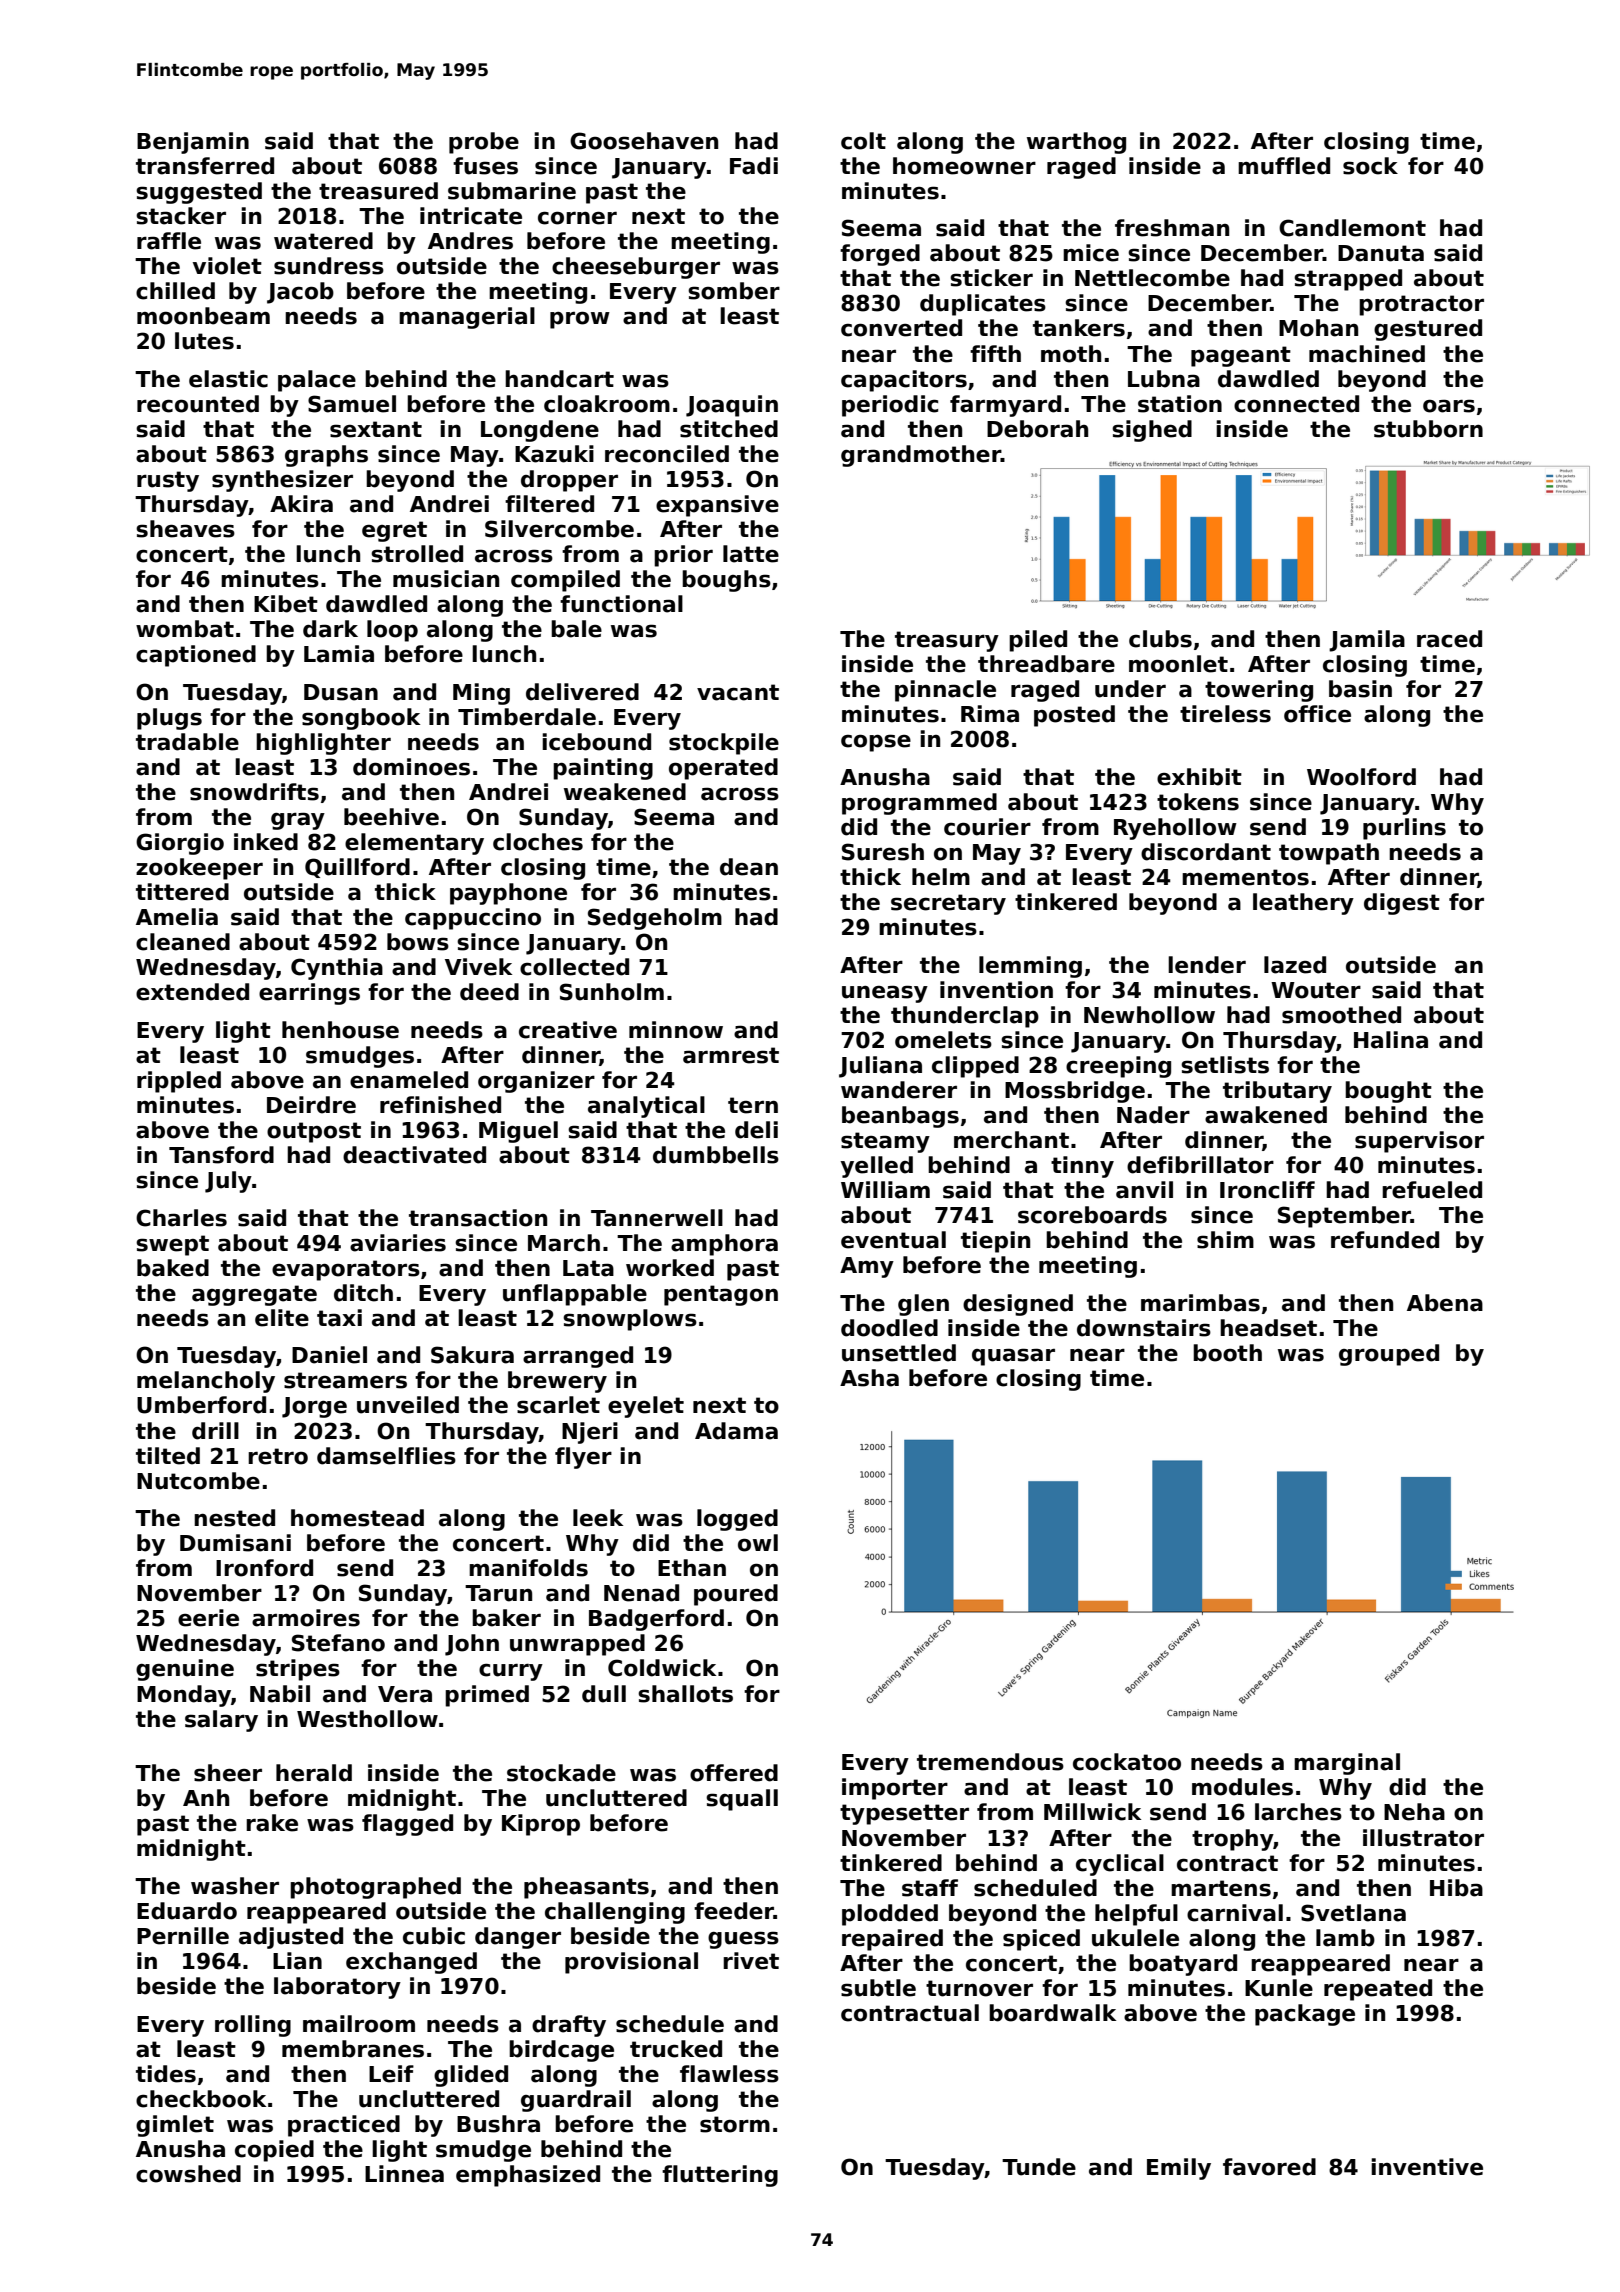  What do you see at coordinates (758, 1543) in the document?
I see `owl` at bounding box center [758, 1543].
